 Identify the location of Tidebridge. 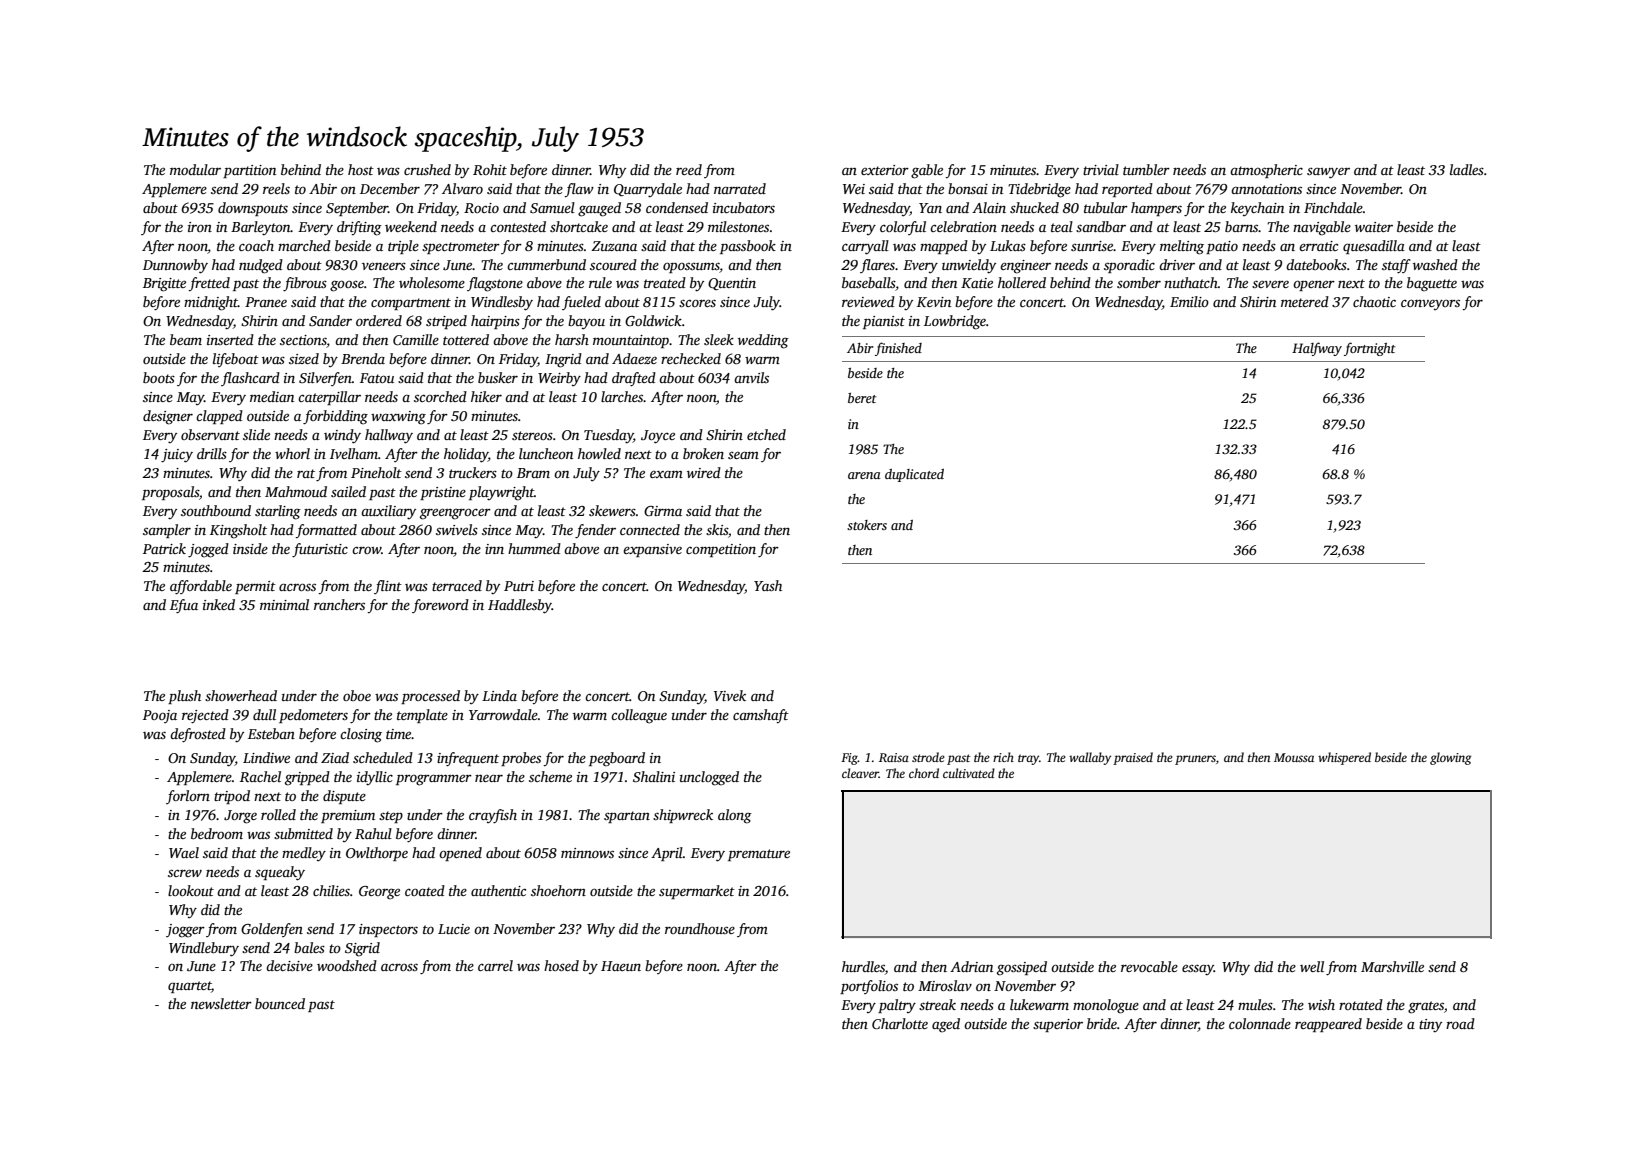
(1039, 190).
